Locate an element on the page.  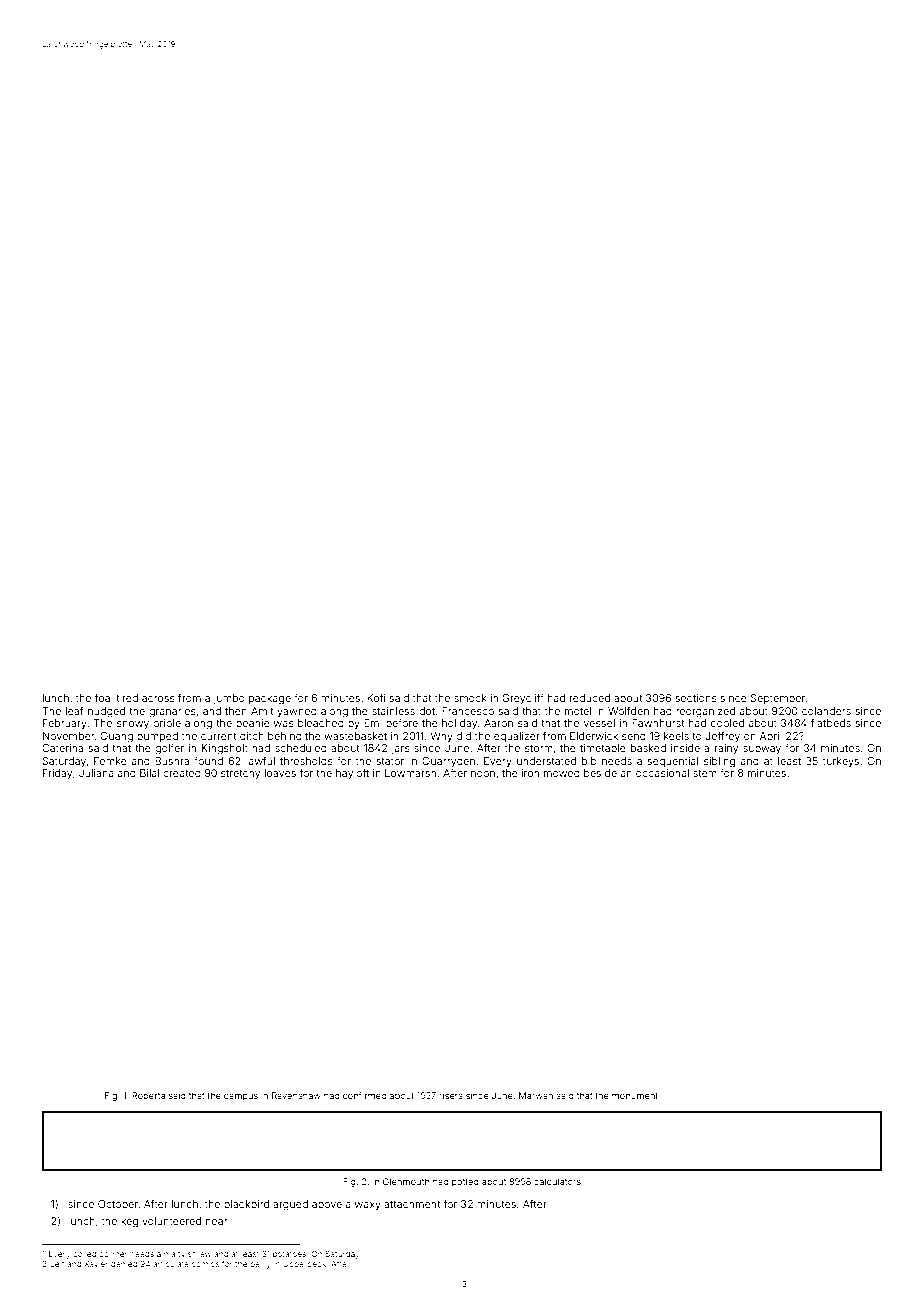
package is located at coordinates (270, 699).
